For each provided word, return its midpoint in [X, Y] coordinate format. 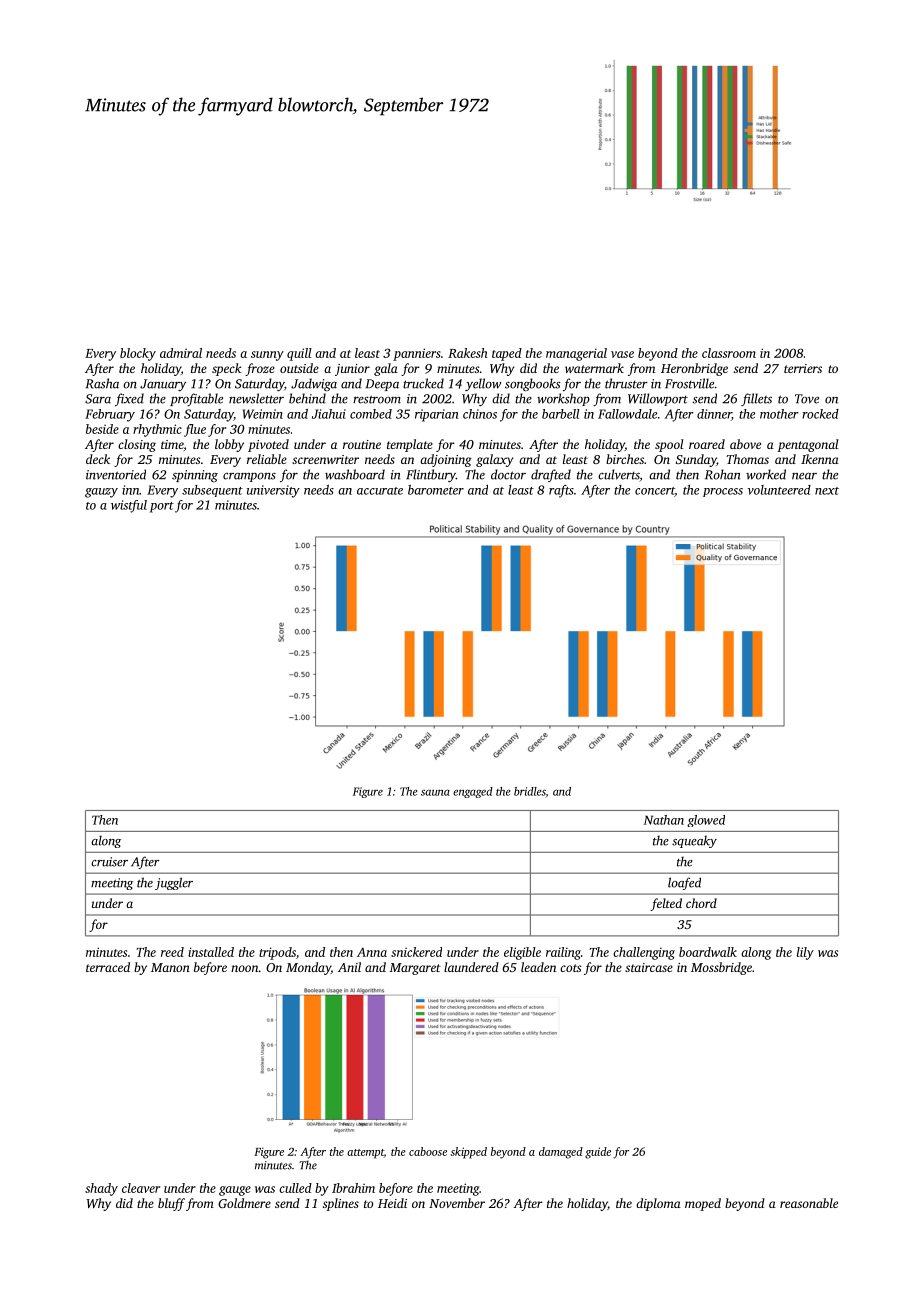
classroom [729, 353]
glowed [706, 821]
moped [703, 1204]
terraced [108, 967]
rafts [561, 491]
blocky [138, 354]
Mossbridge [721, 968]
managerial [576, 354]
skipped [469, 1153]
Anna [372, 952]
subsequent [212, 491]
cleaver [141, 1188]
